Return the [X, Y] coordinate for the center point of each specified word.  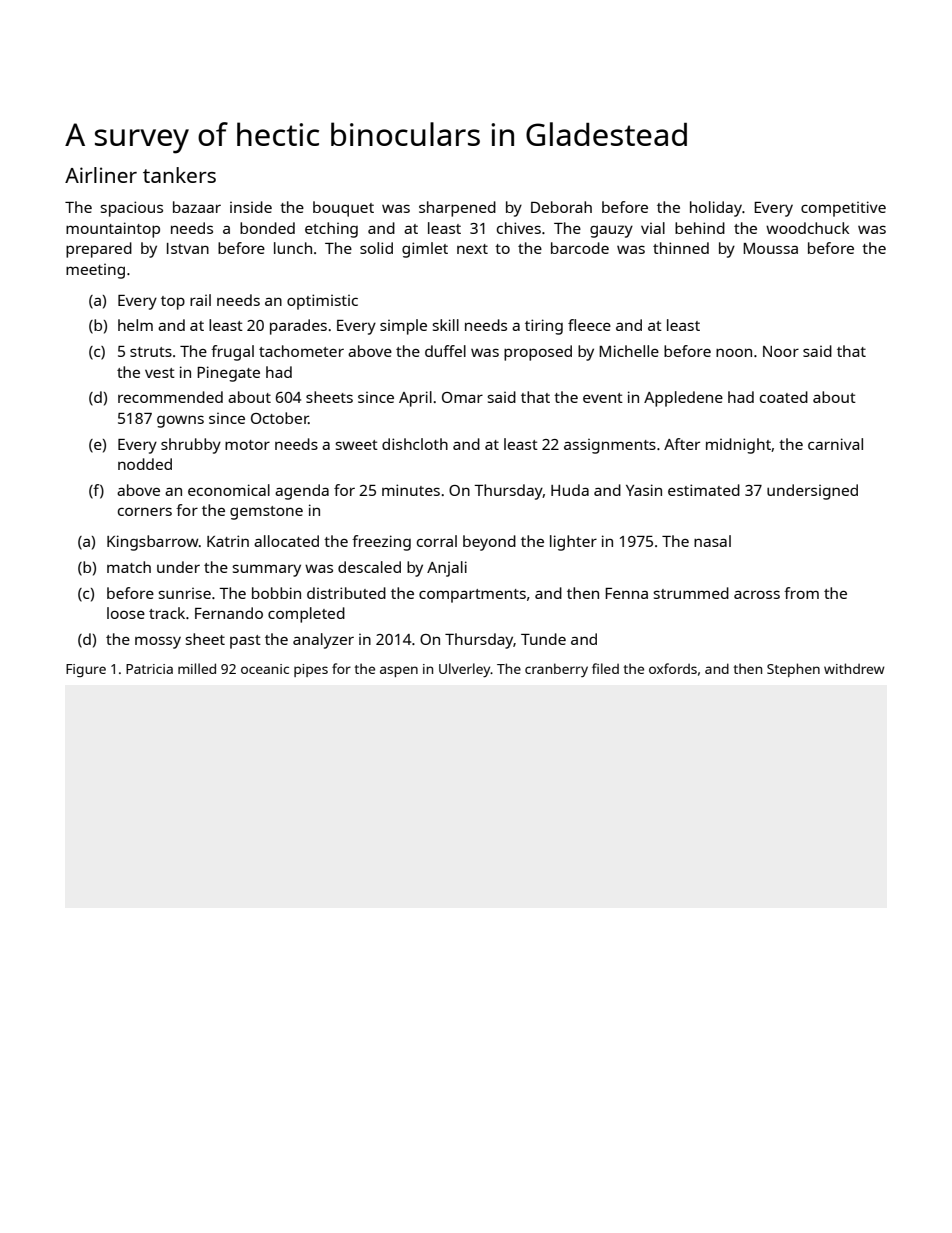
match [129, 567]
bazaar [197, 207]
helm [135, 325]
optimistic [322, 302]
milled [197, 668]
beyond [489, 543]
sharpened [457, 209]
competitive [843, 209]
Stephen [793, 670]
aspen [399, 671]
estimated [704, 490]
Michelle [629, 351]
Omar [462, 397]
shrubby [191, 446]
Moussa [770, 248]
